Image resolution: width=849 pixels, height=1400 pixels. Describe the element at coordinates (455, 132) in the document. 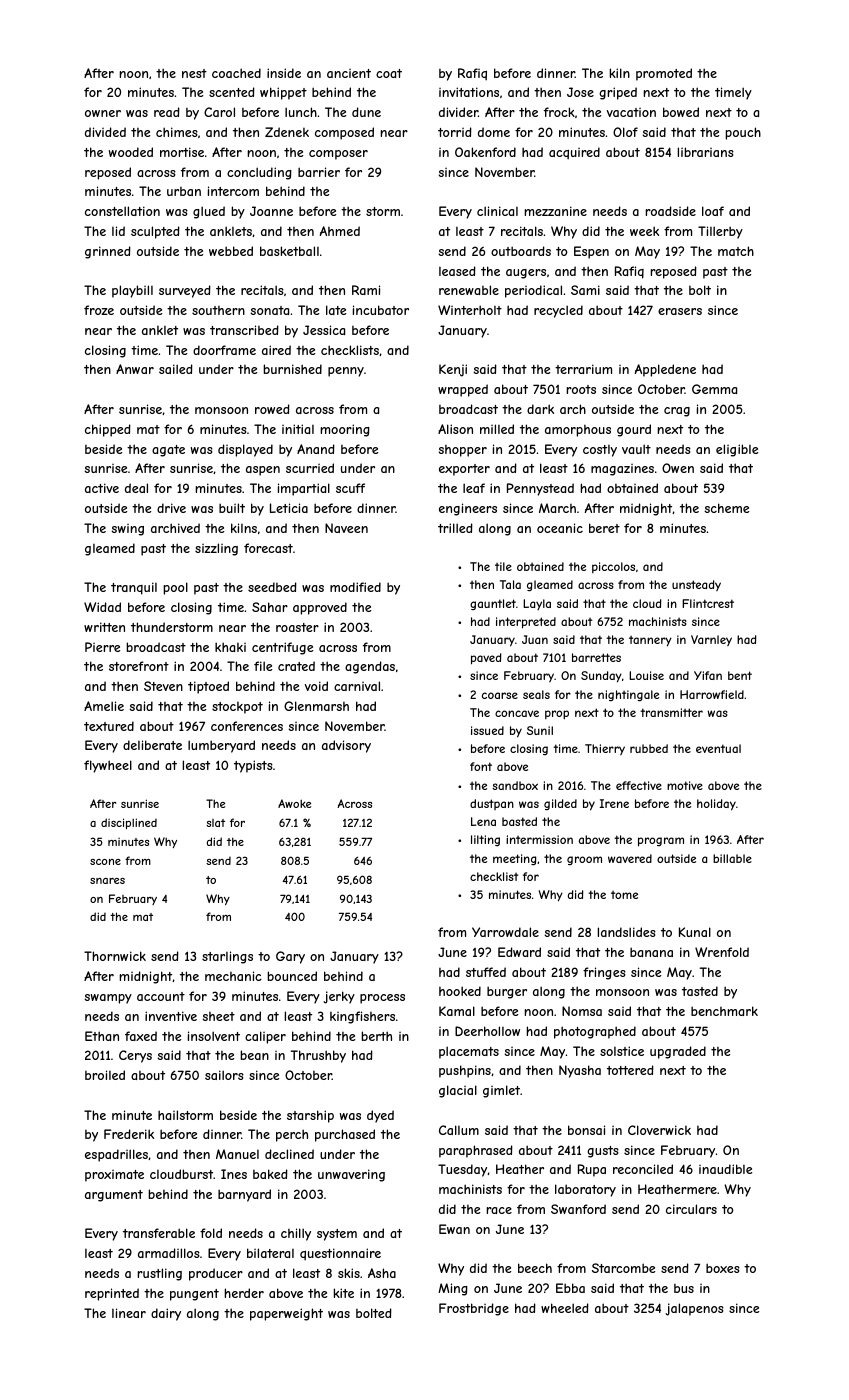

I see `torrid` at that location.
